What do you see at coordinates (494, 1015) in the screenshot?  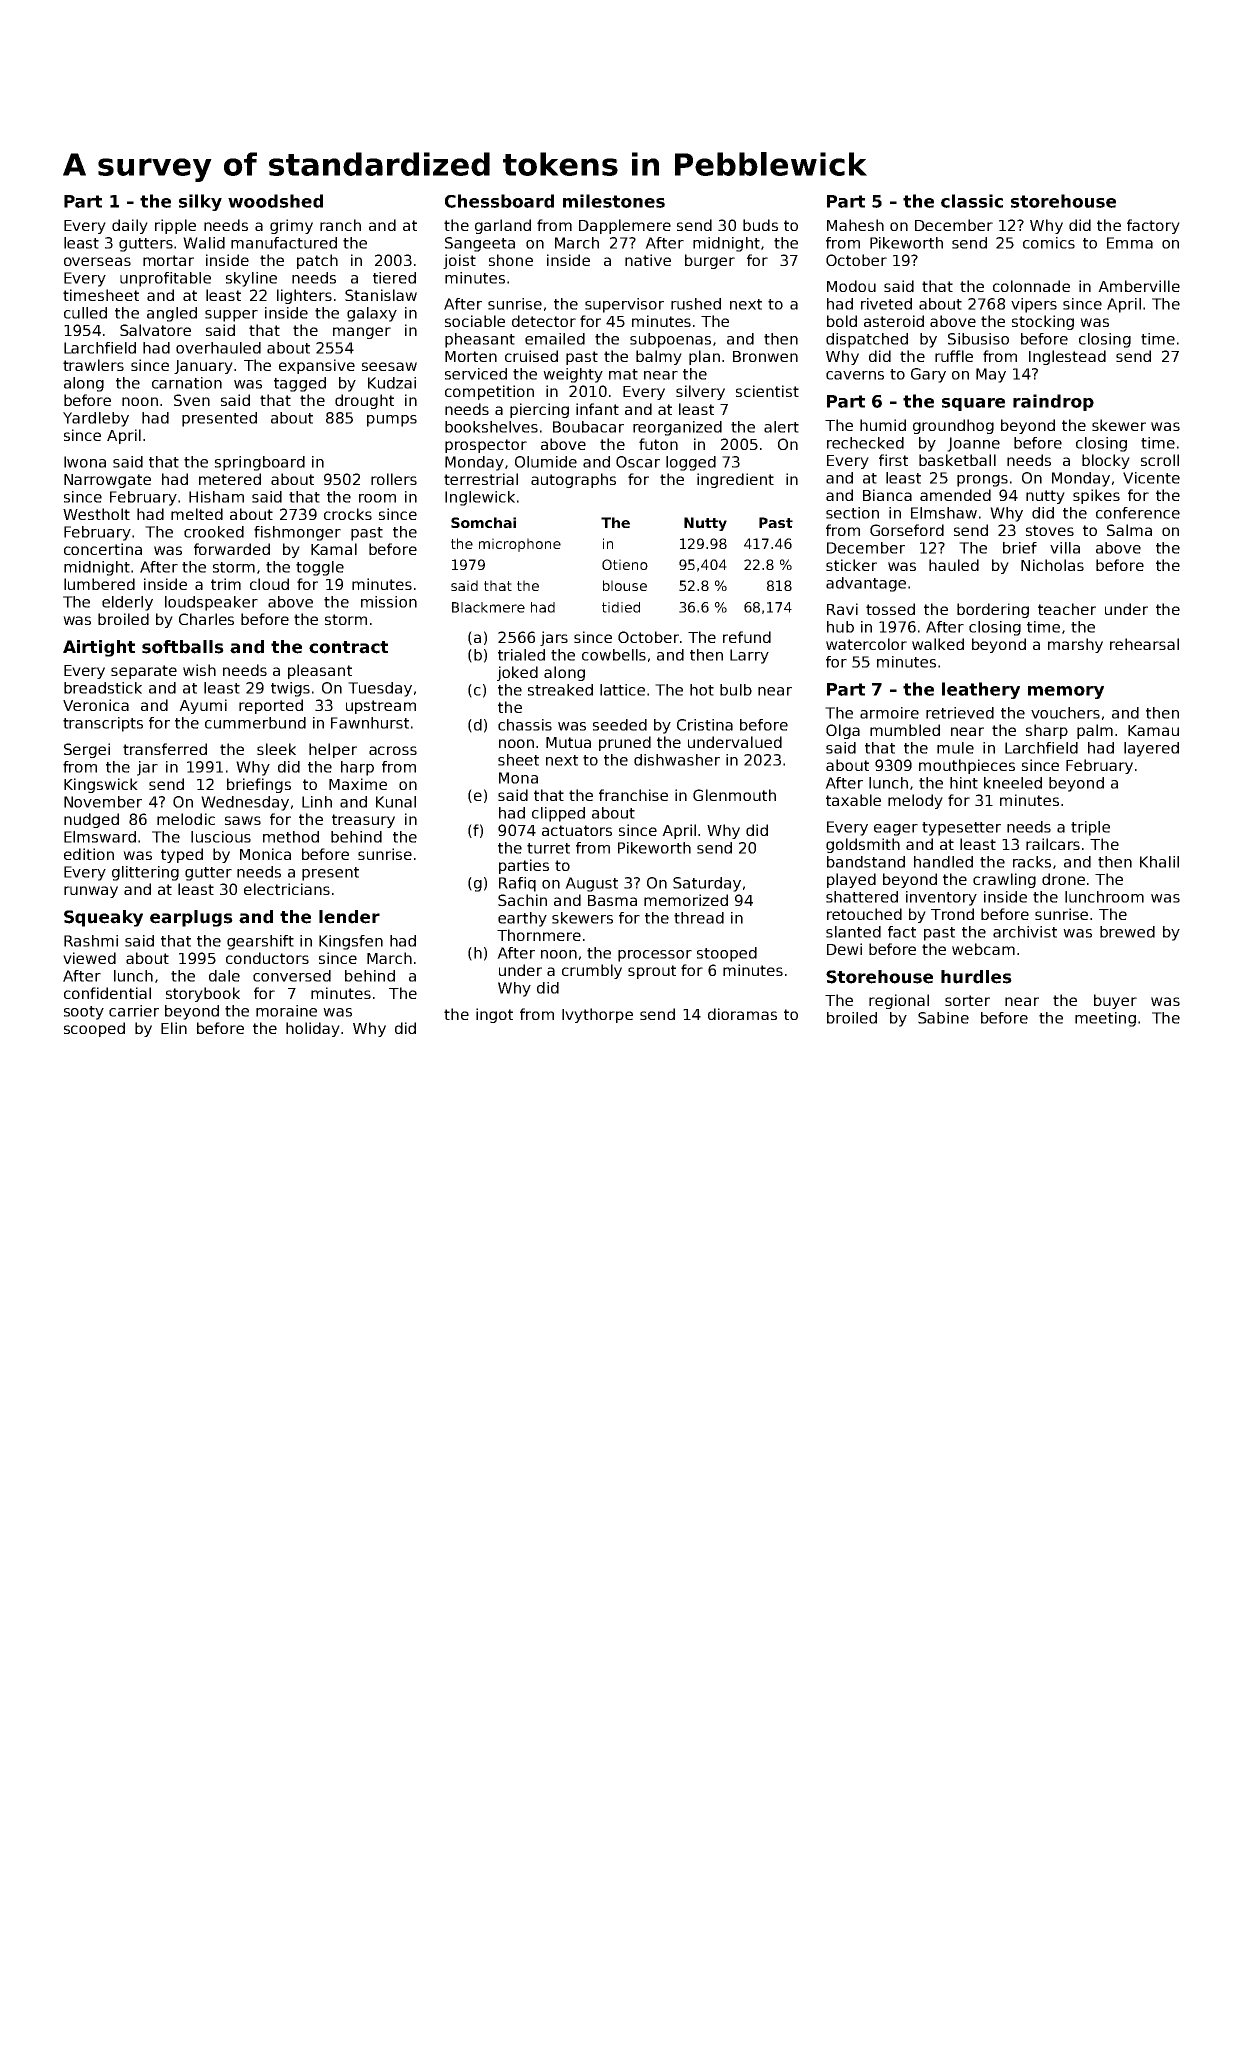 I see `ingot` at bounding box center [494, 1015].
